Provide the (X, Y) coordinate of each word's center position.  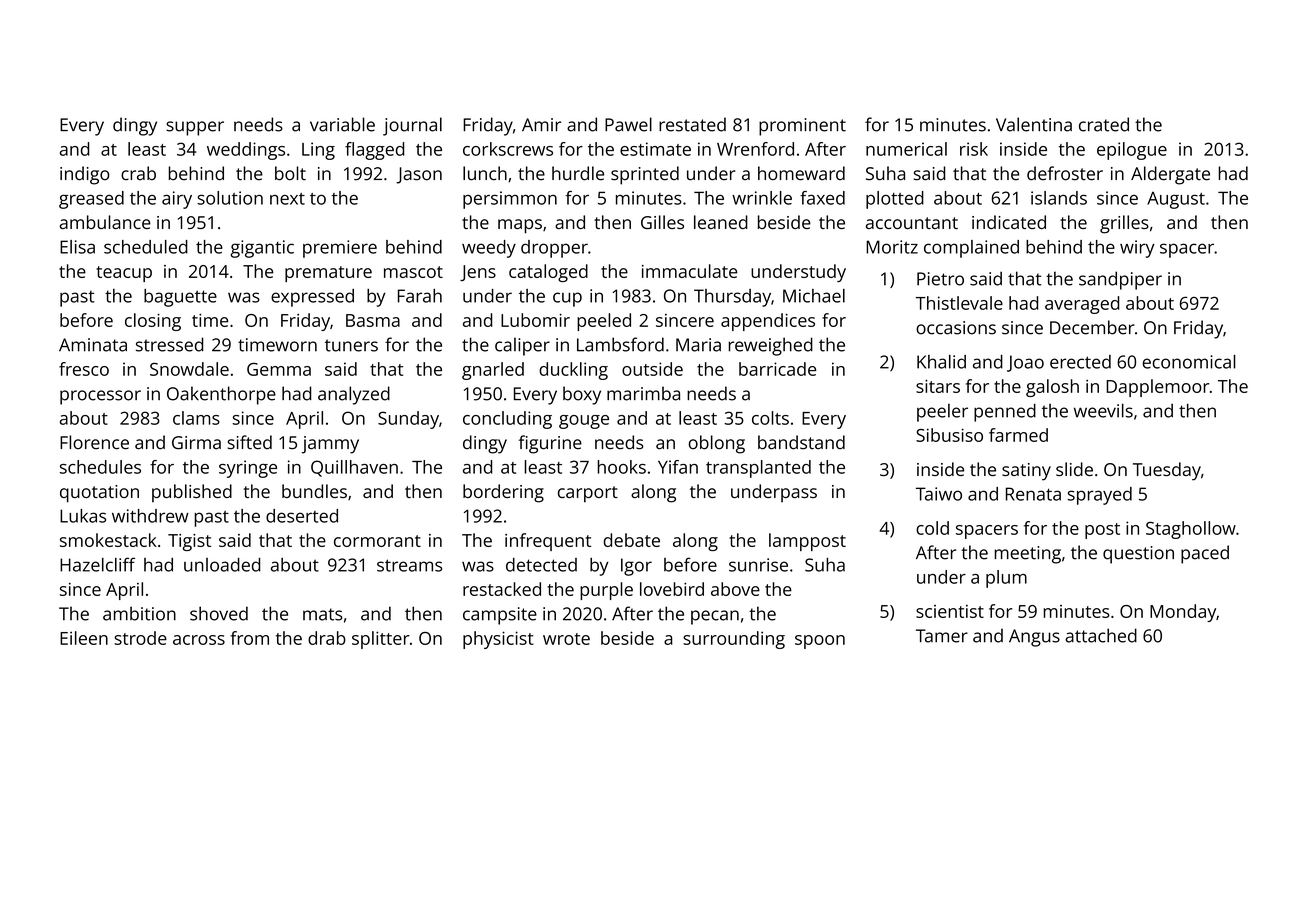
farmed (1018, 435)
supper (195, 128)
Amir (541, 124)
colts (770, 418)
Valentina (1034, 124)
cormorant (377, 541)
